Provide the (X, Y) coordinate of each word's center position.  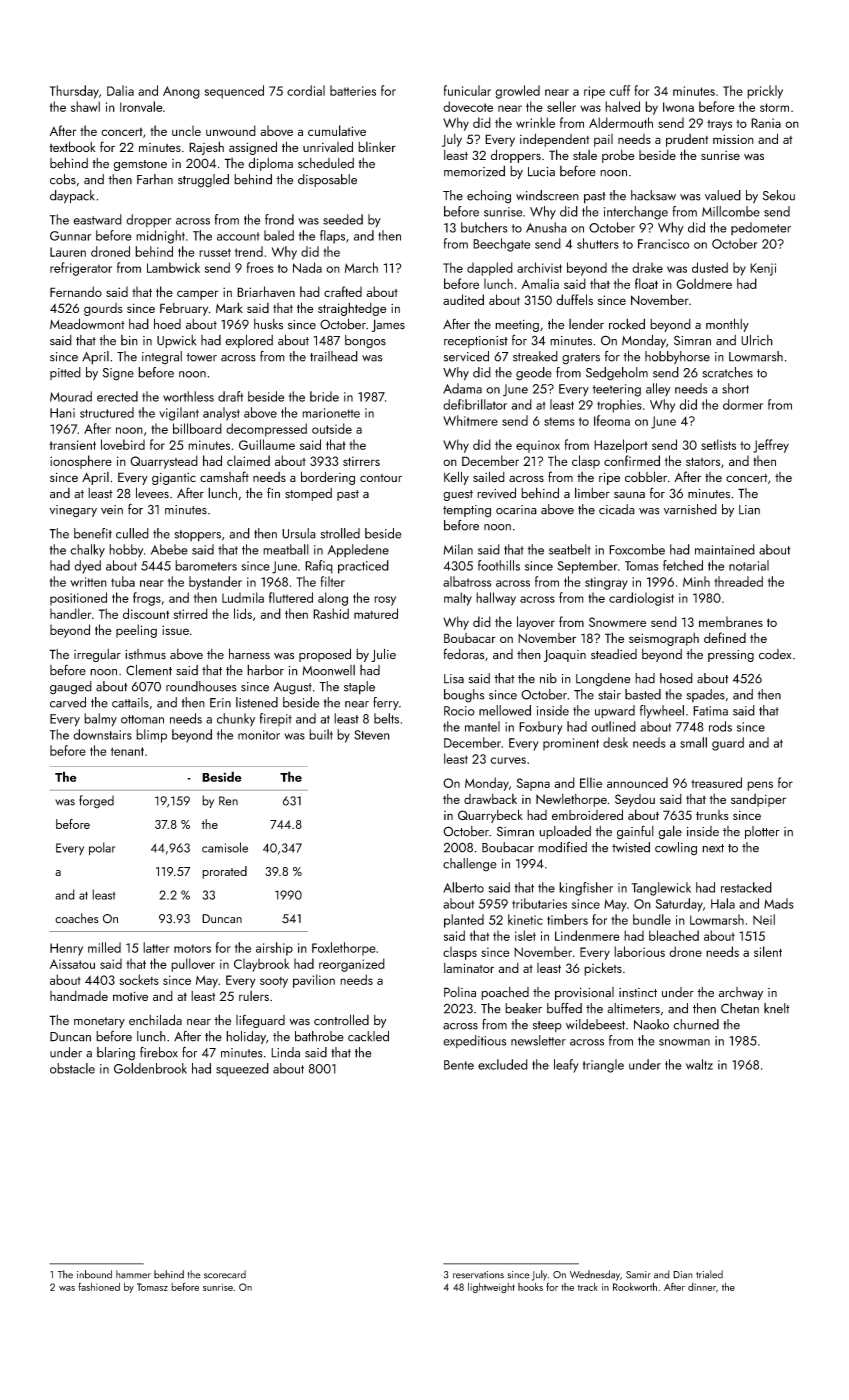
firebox (159, 1052)
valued (723, 195)
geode (534, 374)
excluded (503, 1064)
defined (725, 637)
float (646, 283)
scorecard (225, 1274)
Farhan (155, 179)
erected (117, 396)
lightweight (491, 1288)
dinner (702, 1287)
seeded (343, 219)
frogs (147, 599)
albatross (467, 581)
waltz (699, 1064)
